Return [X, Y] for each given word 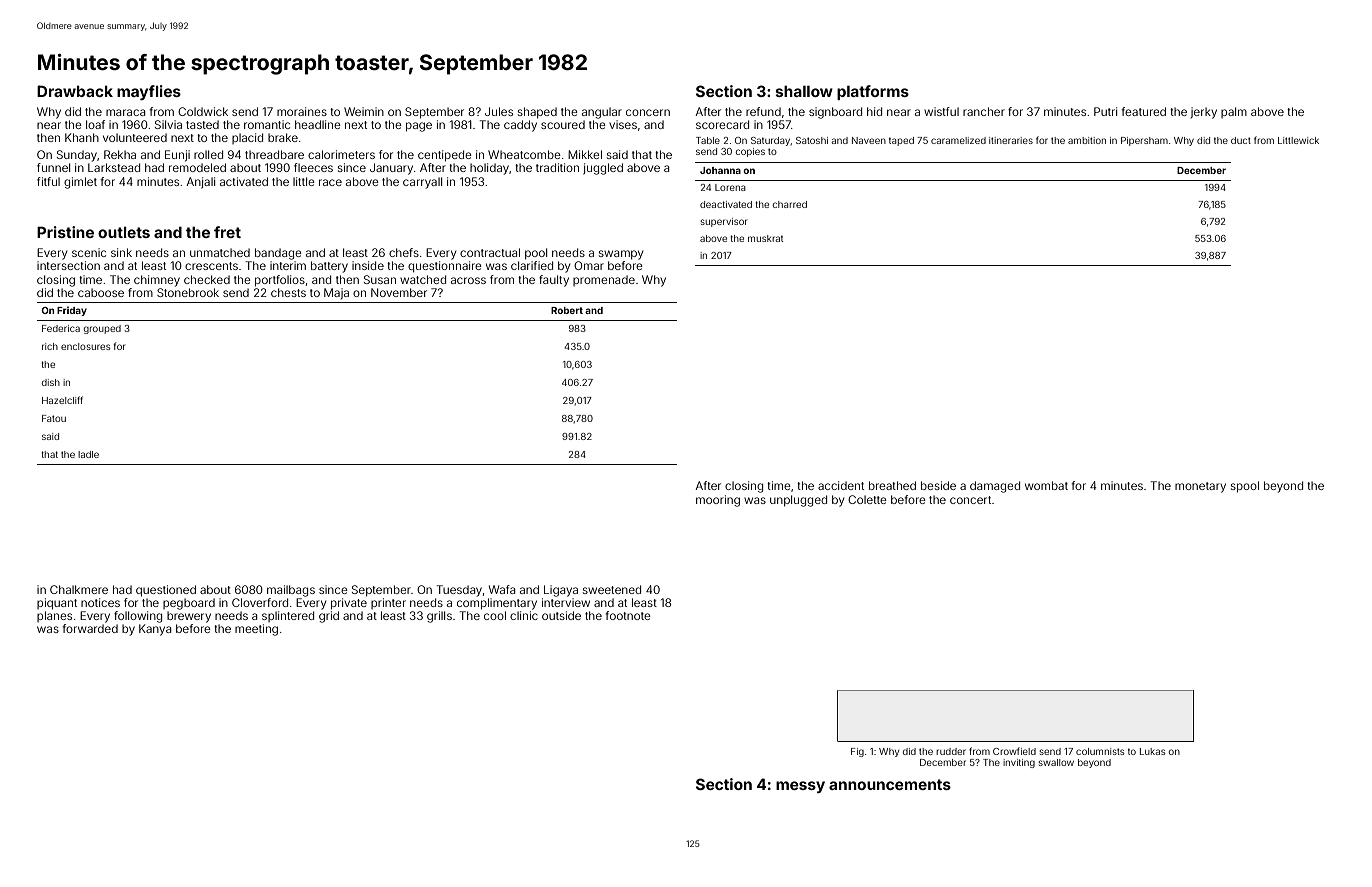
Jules [499, 111]
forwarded [90, 628]
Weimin [364, 111]
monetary [1200, 487]
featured [1143, 111]
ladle [88, 454]
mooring [718, 501]
